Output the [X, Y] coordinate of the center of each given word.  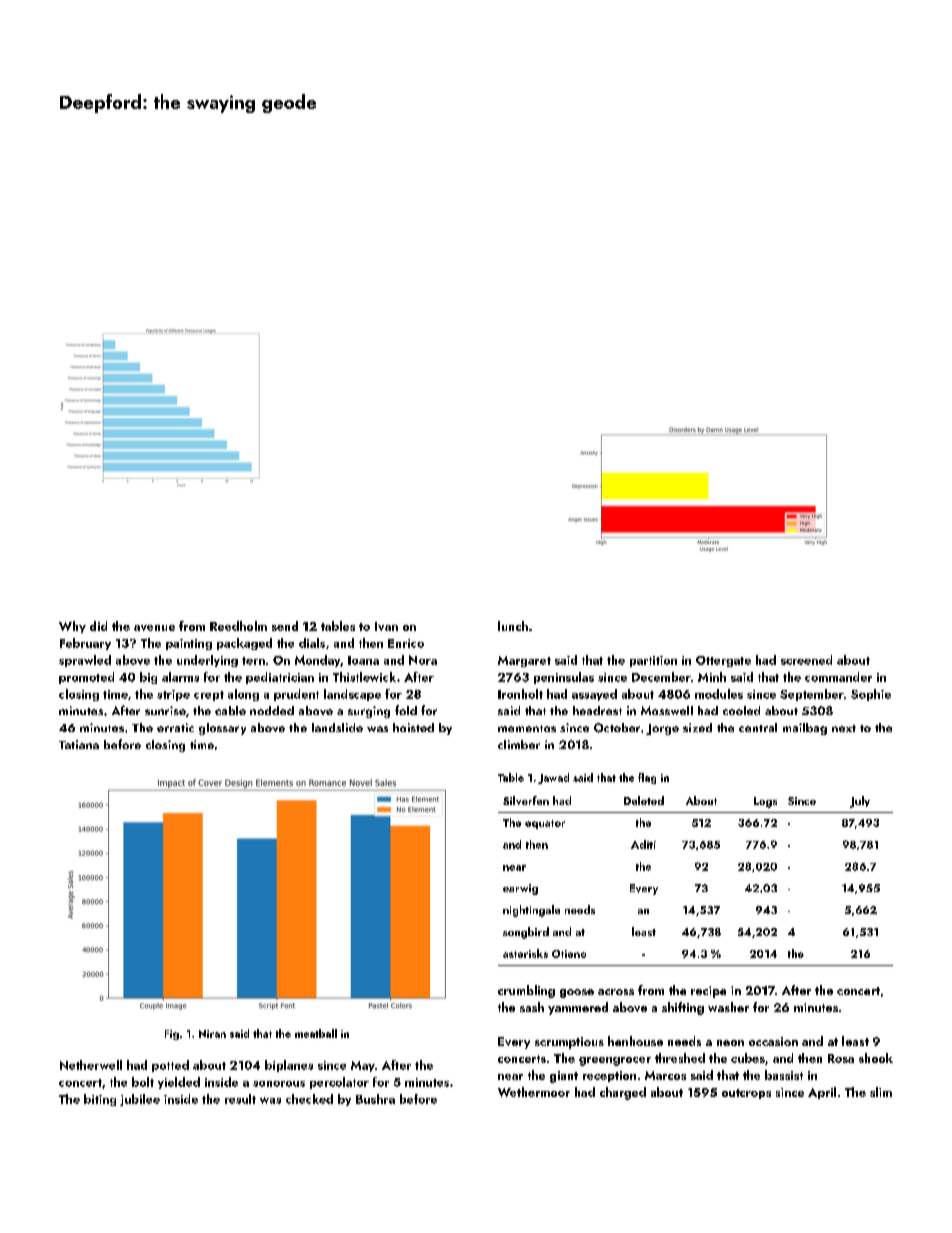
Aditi [643, 844]
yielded [179, 1083]
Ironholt [520, 694]
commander [838, 677]
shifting [683, 1008]
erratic [175, 727]
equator [545, 824]
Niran [212, 1034]
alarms [180, 677]
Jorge [662, 729]
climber [519, 744]
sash [532, 1007]
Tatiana [79, 744]
